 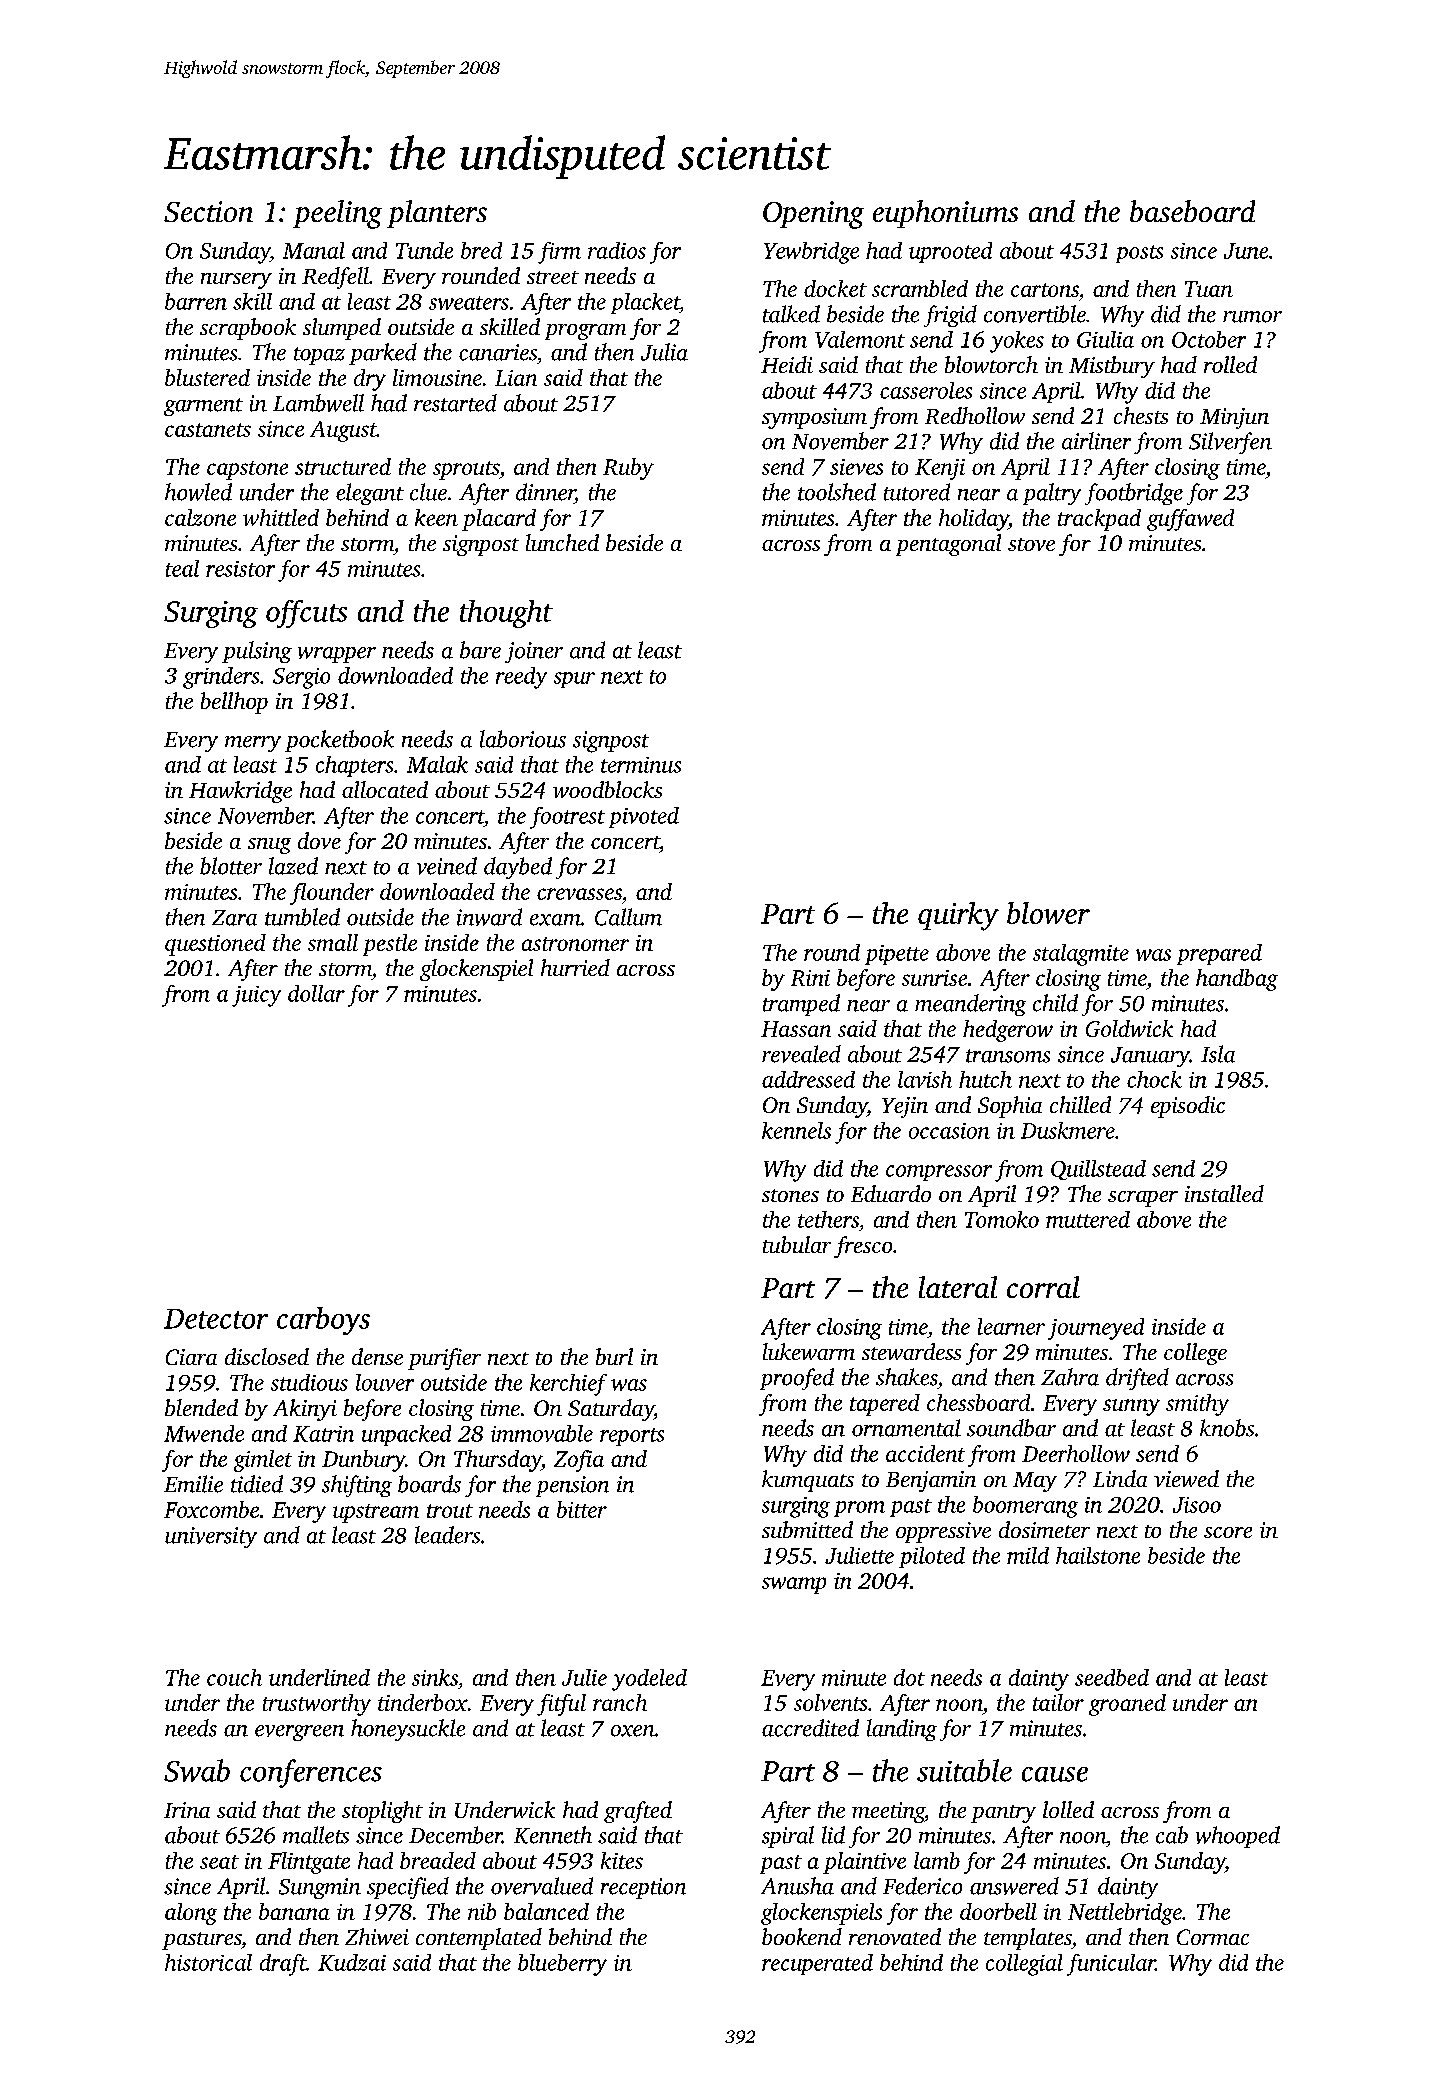 What do you see at coordinates (219, 1862) in the screenshot?
I see `seat` at bounding box center [219, 1862].
